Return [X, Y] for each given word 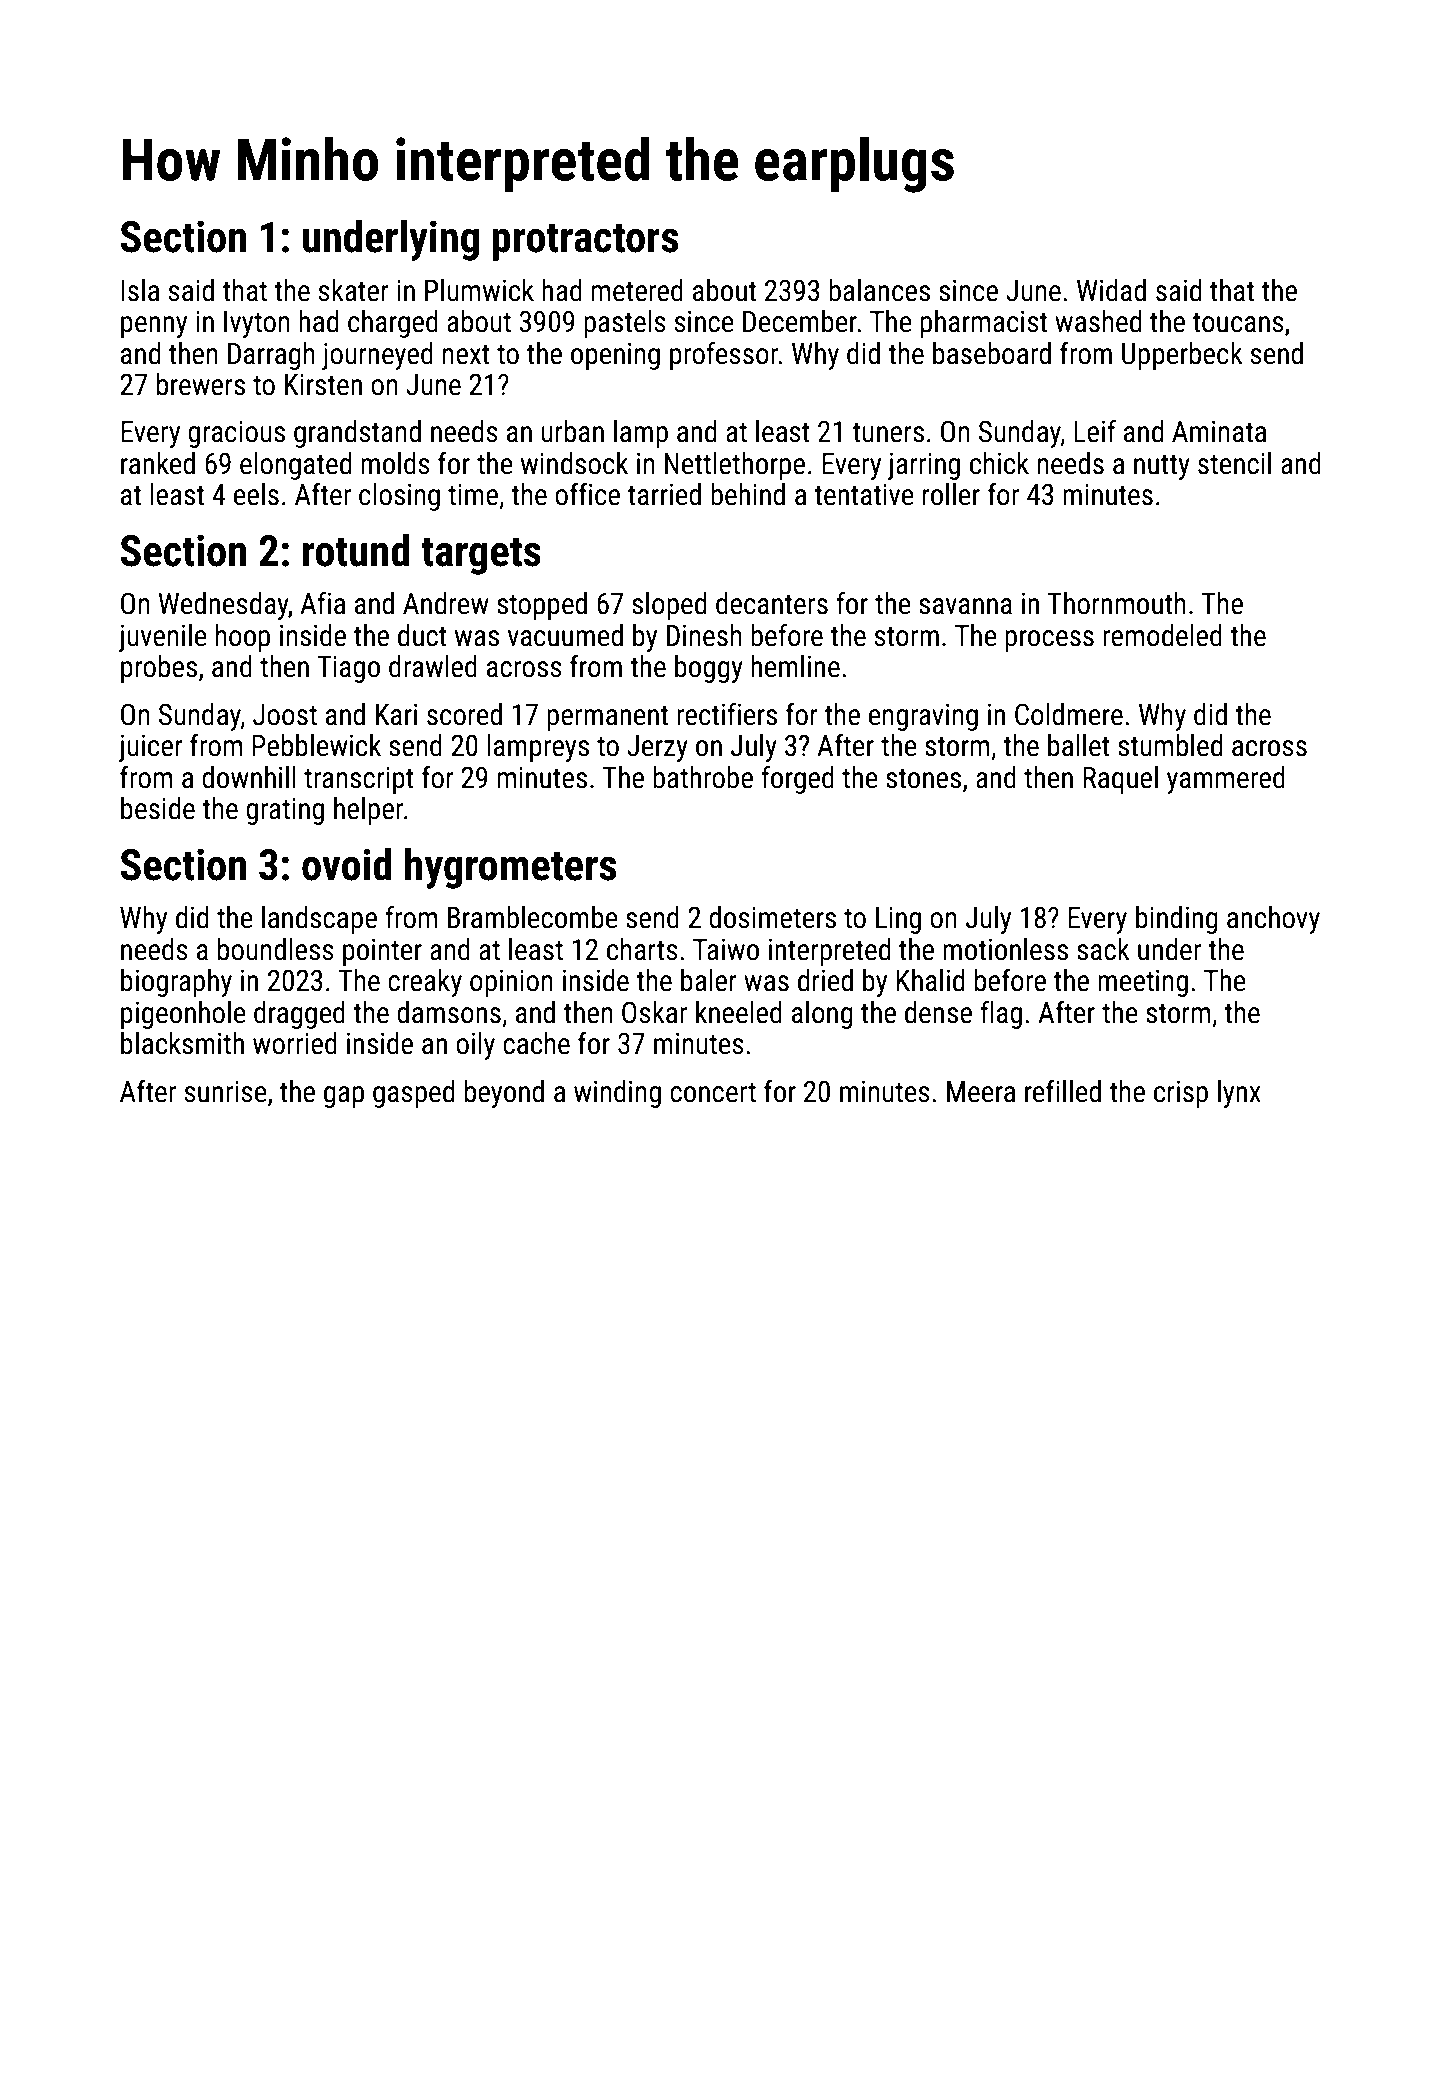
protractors [585, 242]
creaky [425, 983]
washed [1098, 321]
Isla [140, 290]
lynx [1239, 1094]
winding [617, 1094]
